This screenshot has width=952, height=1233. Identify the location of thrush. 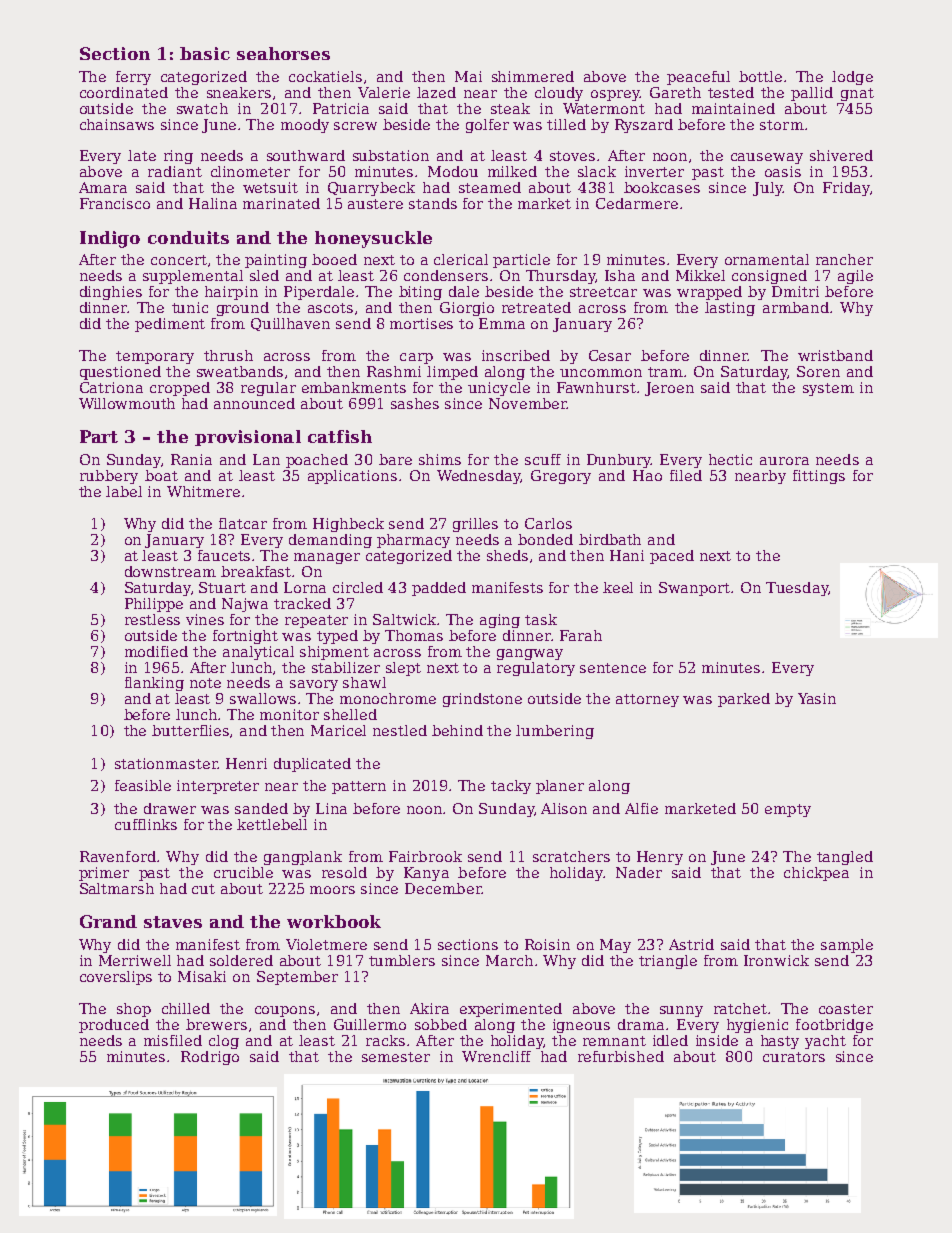
(228, 355).
